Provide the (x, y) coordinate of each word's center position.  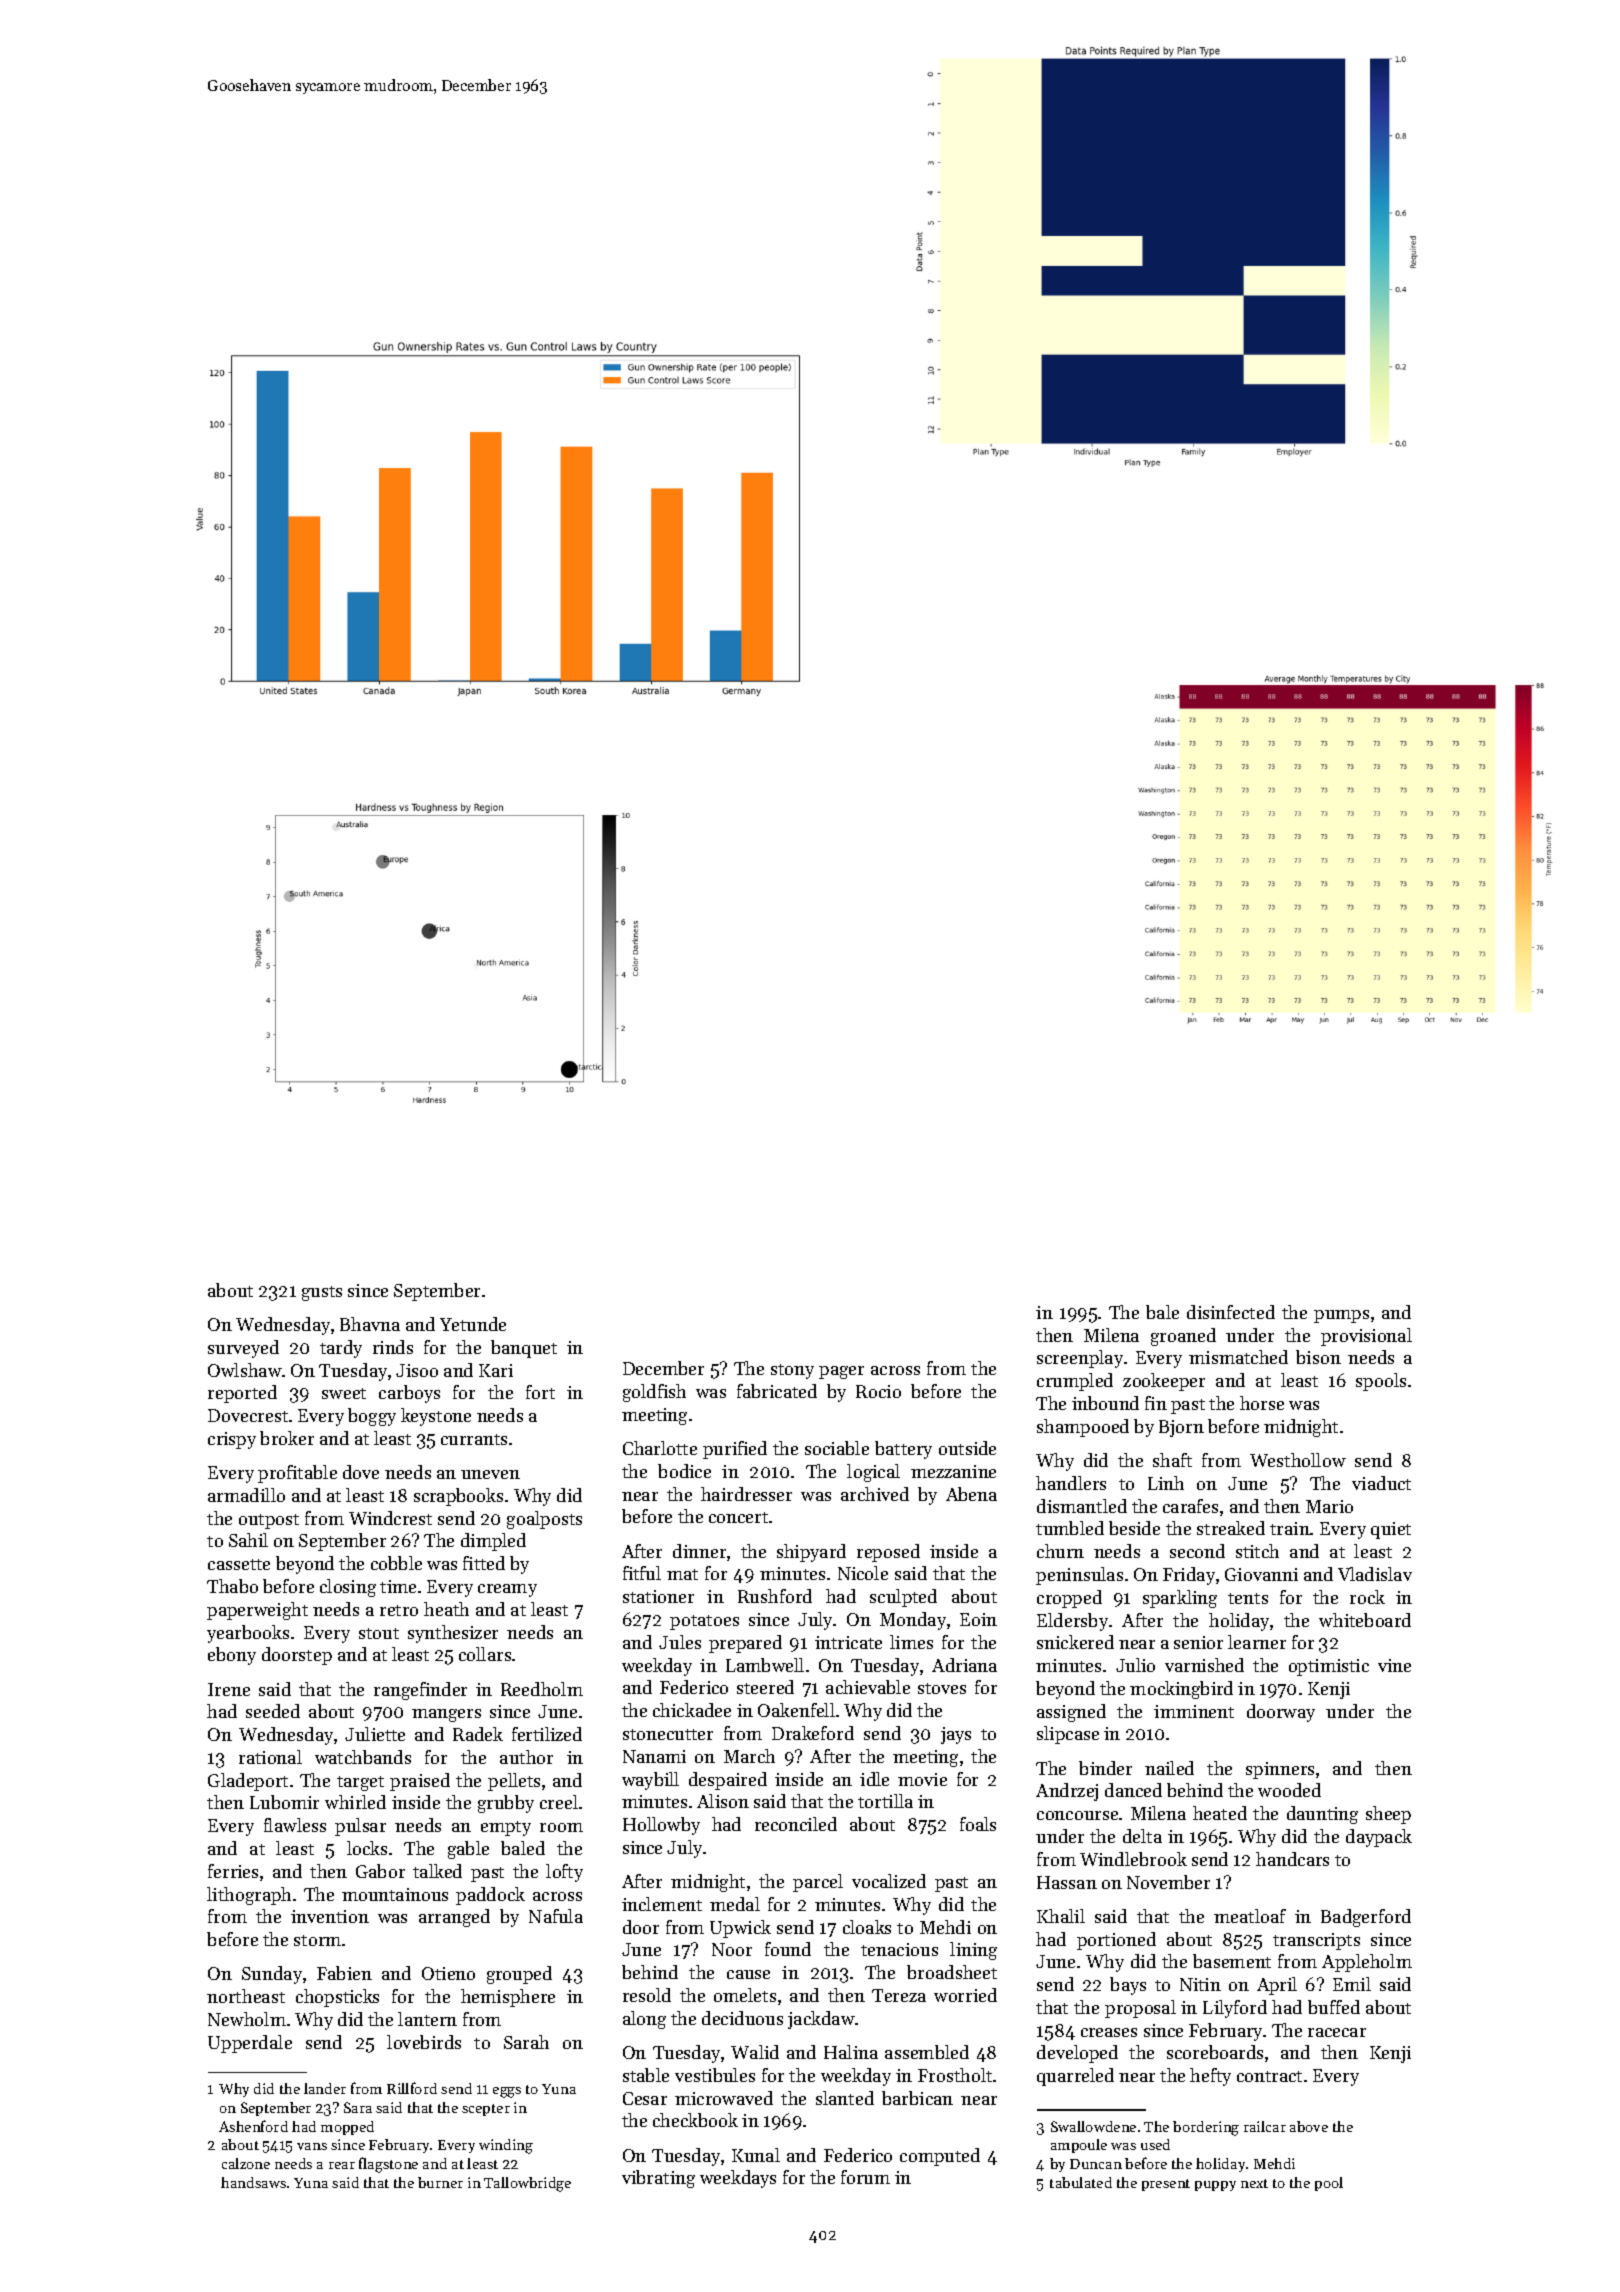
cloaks (867, 1927)
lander (325, 2088)
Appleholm (1367, 1963)
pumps (1341, 1316)
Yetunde (473, 1324)
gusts (322, 1293)
